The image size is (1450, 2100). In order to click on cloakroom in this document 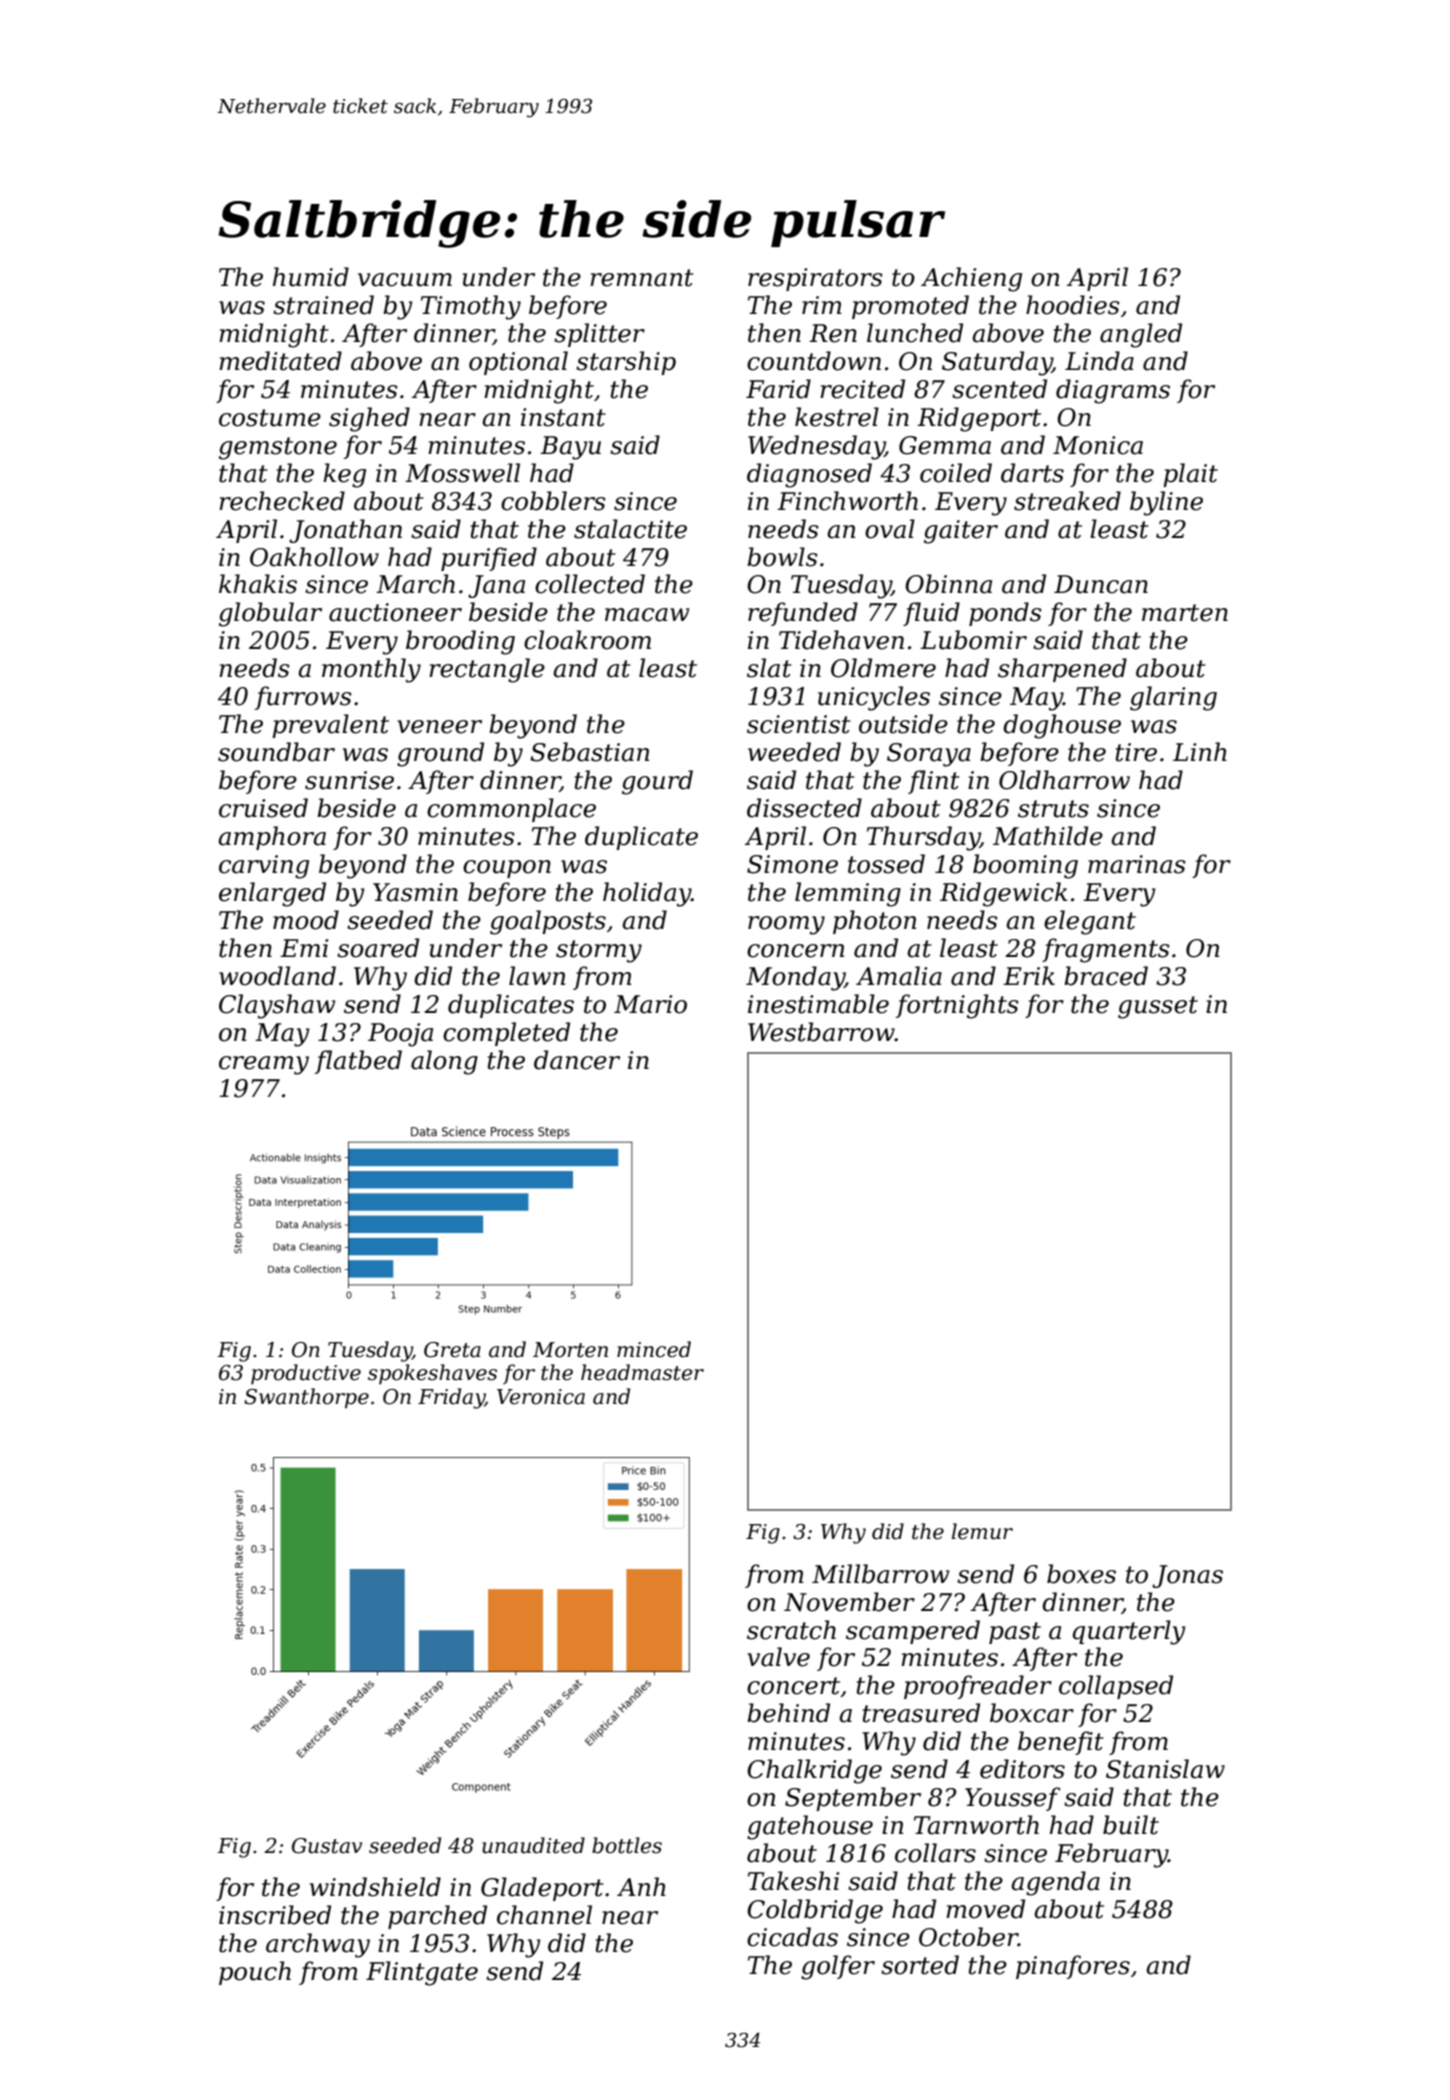, I will do `click(587, 640)`.
